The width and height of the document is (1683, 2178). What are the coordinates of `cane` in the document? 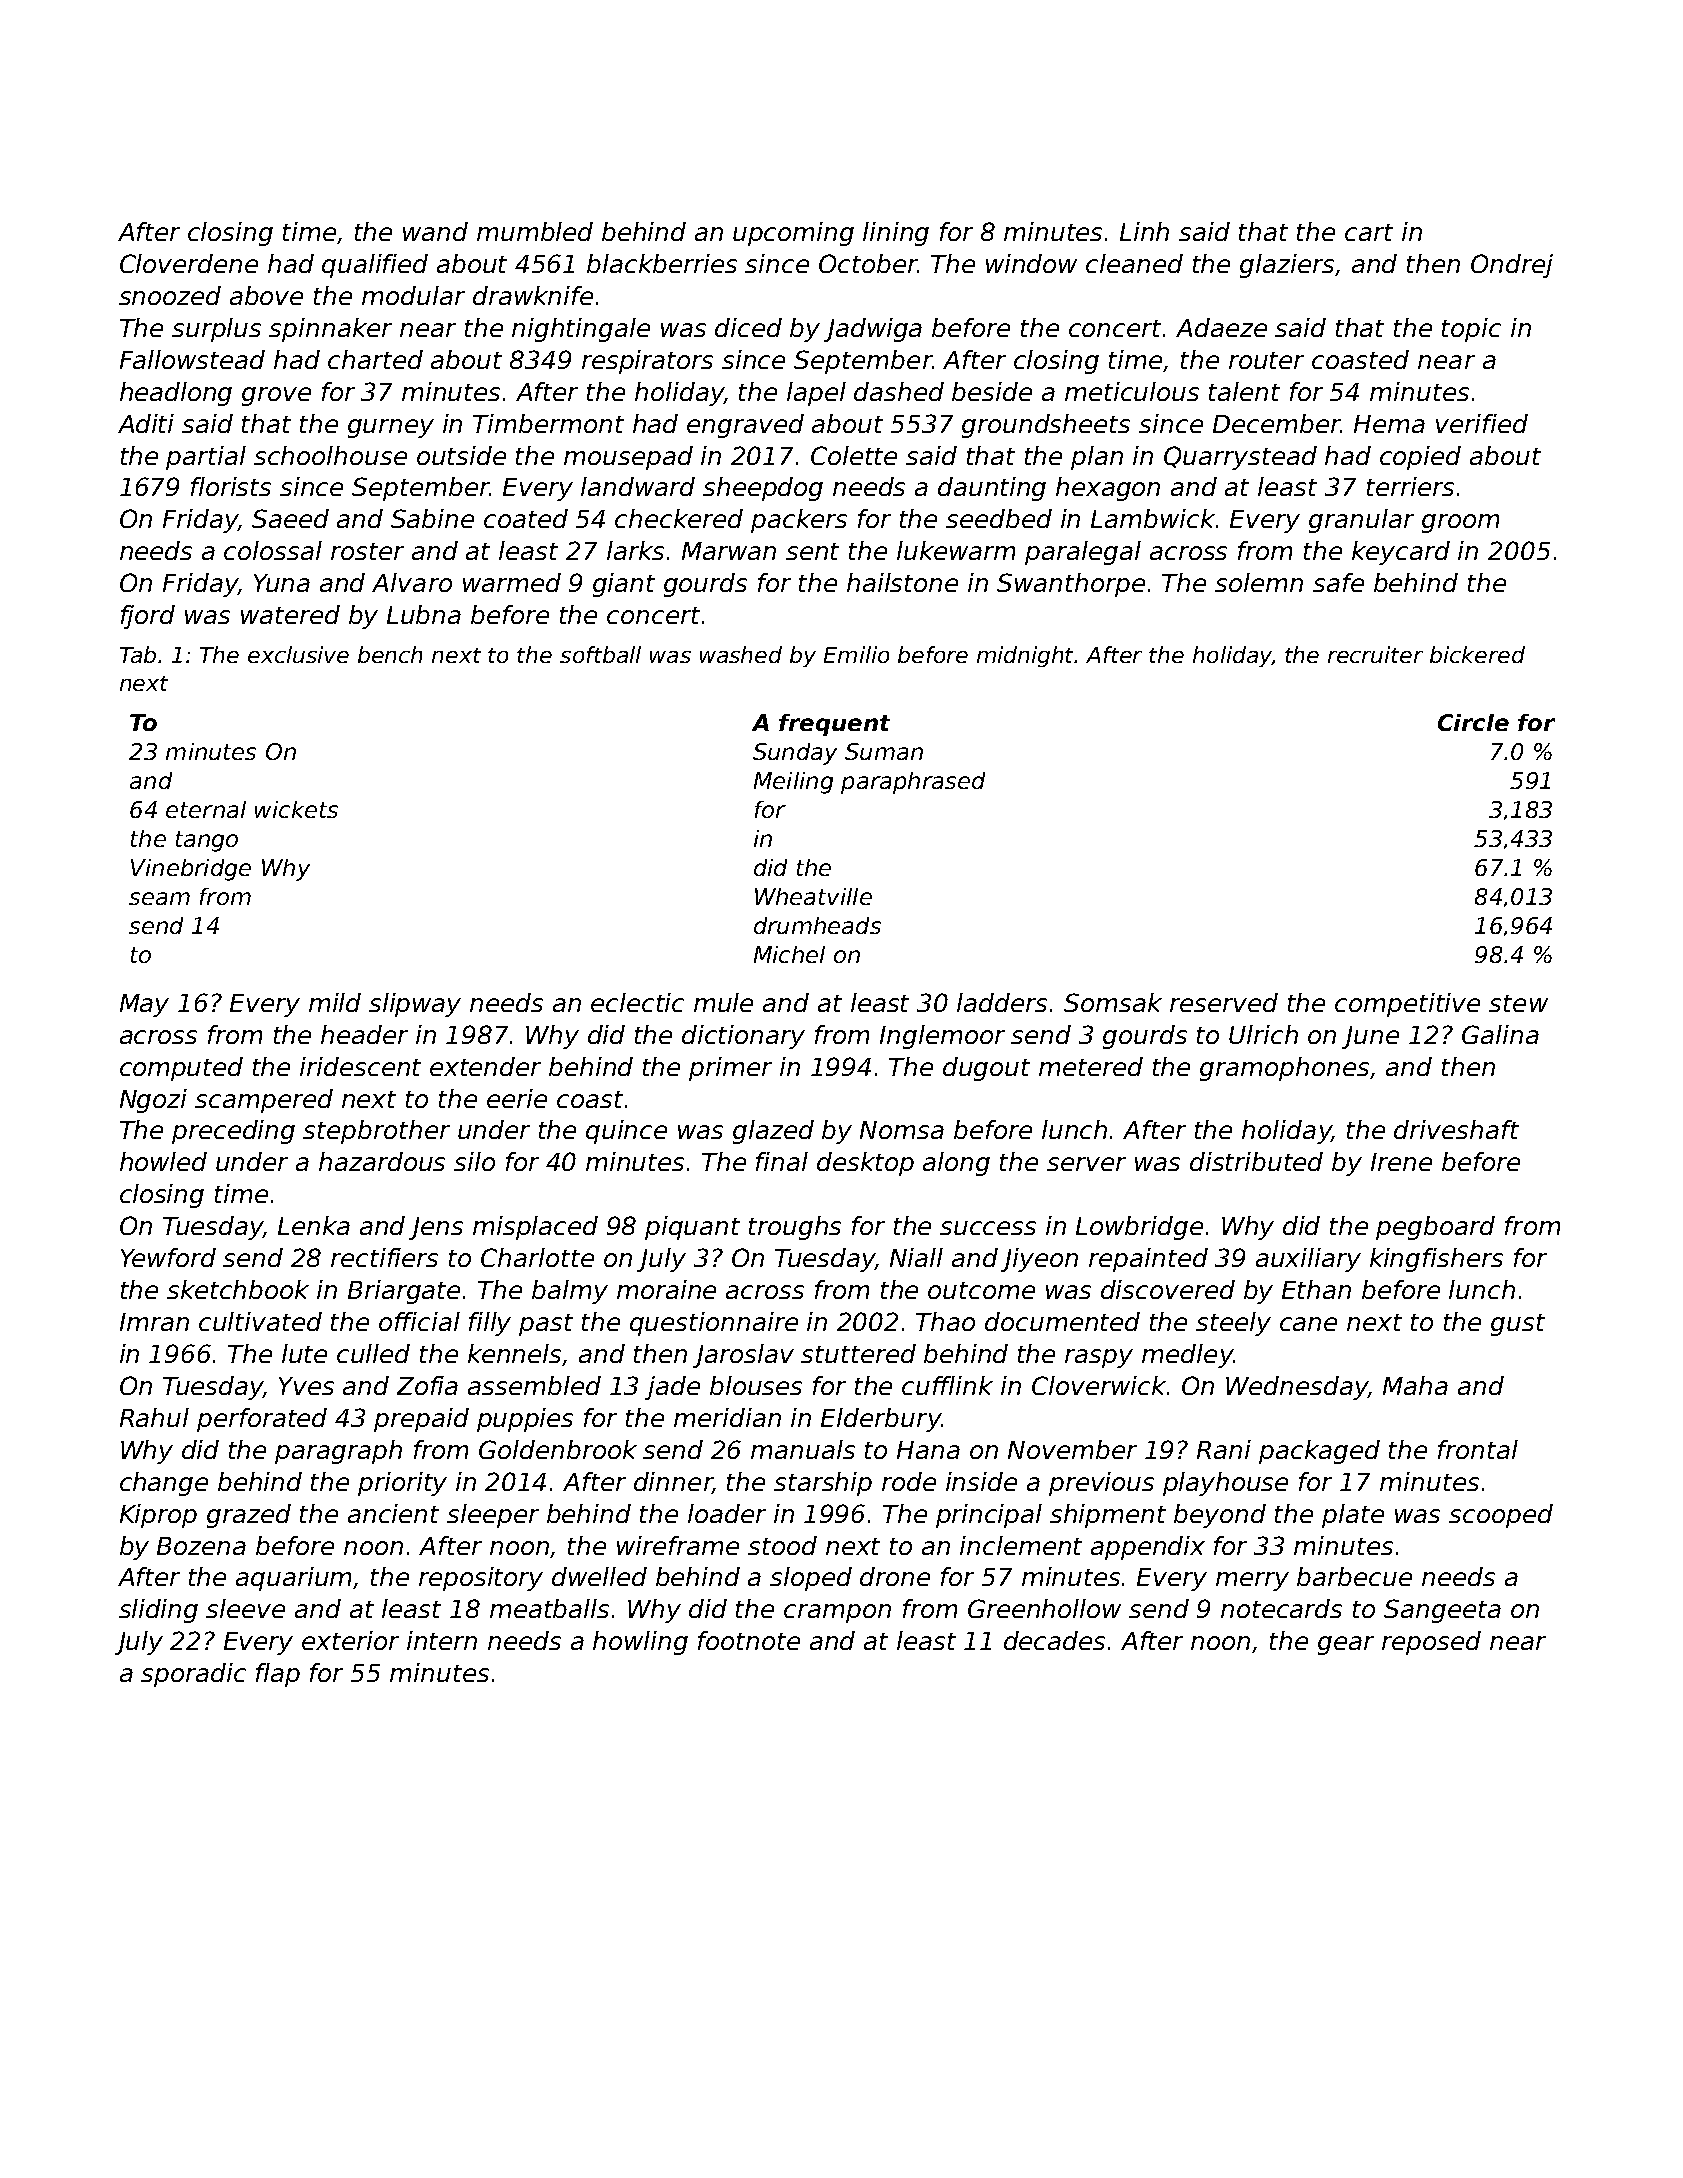 It's located at (1308, 1324).
